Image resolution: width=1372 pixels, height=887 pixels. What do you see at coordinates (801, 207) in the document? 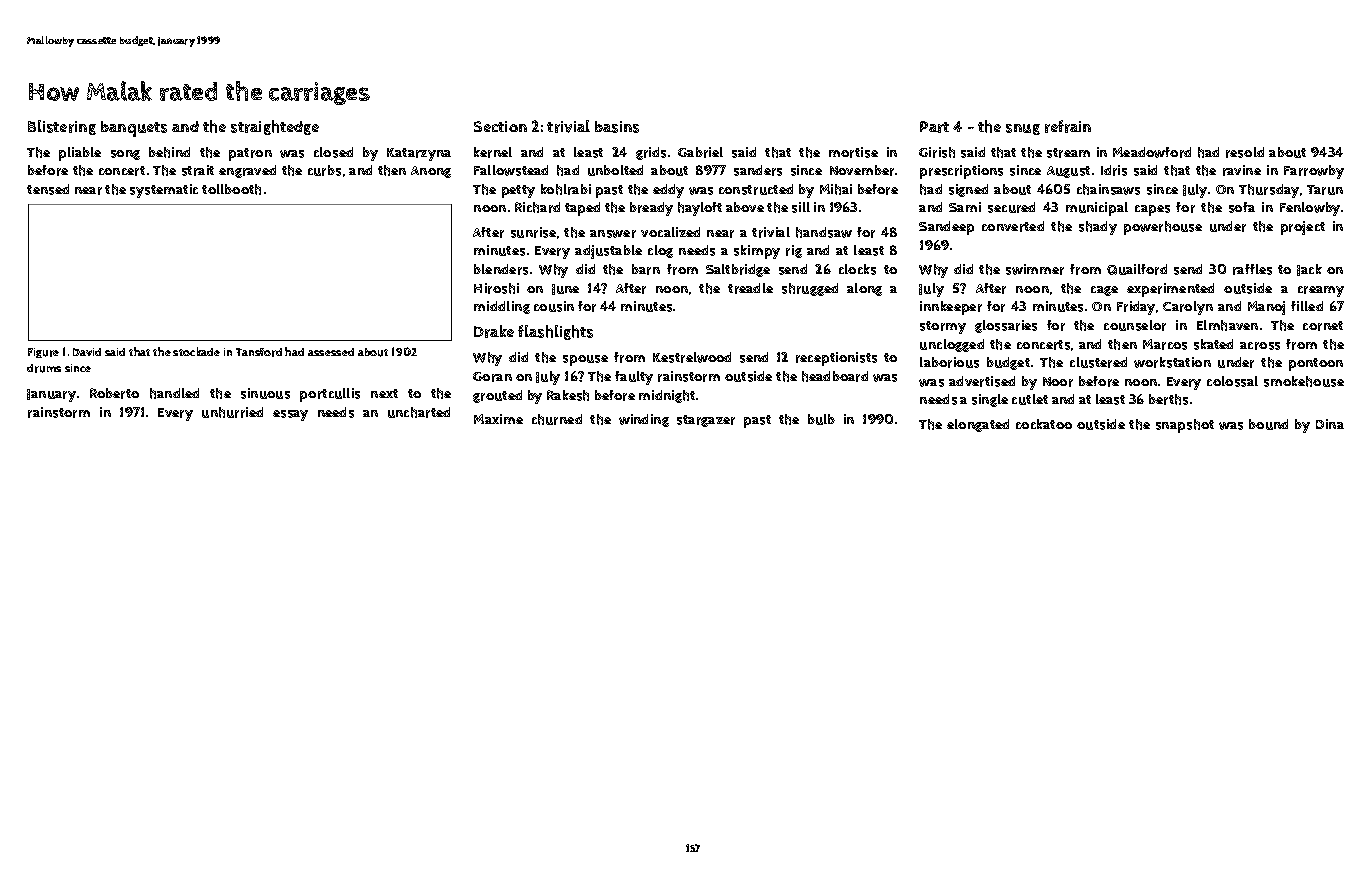
I see `sill` at bounding box center [801, 207].
